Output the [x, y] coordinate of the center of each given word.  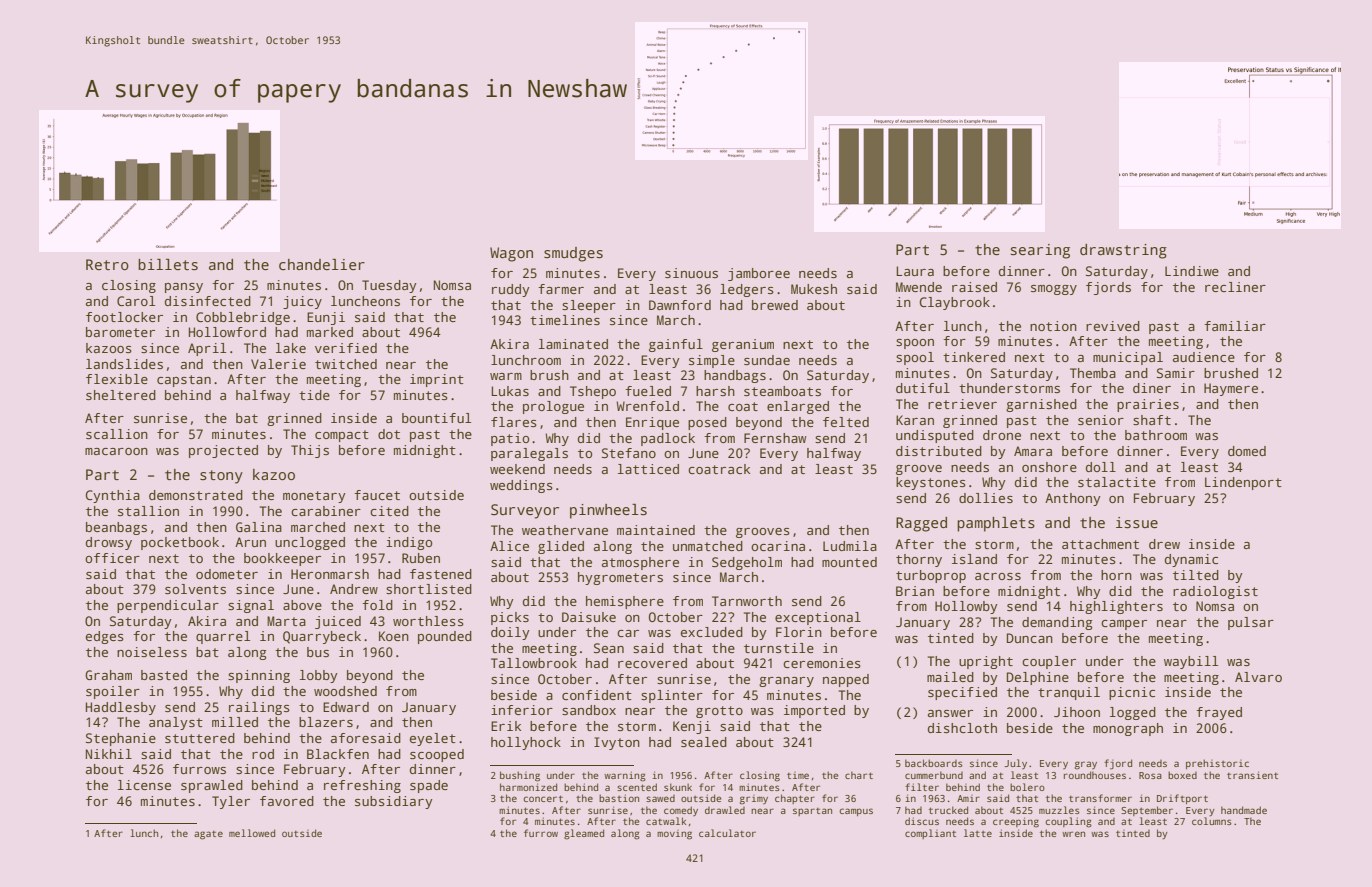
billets [168, 265]
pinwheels [608, 511]
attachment [1100, 544]
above [302, 605]
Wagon [511, 254]
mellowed [252, 833]
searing [1040, 251]
